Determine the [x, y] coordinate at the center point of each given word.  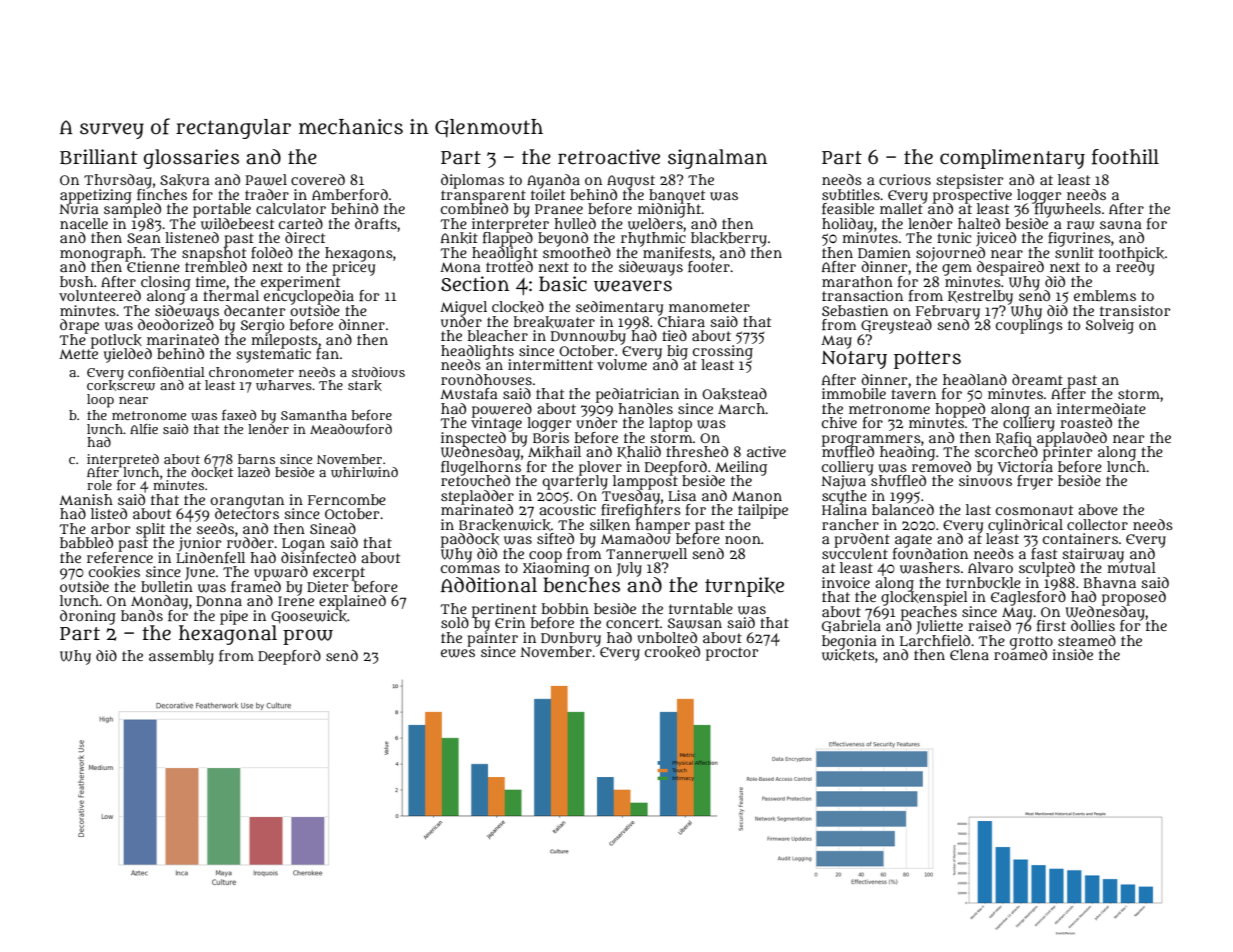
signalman [717, 159]
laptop [670, 424]
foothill [1125, 157]
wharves [284, 385]
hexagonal [228, 634]
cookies [114, 572]
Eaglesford [1028, 598]
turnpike [744, 587]
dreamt [1037, 379]
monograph [101, 254]
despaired [1010, 268]
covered [318, 179]
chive [839, 422]
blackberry [729, 239]
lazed [254, 472]
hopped [960, 410]
